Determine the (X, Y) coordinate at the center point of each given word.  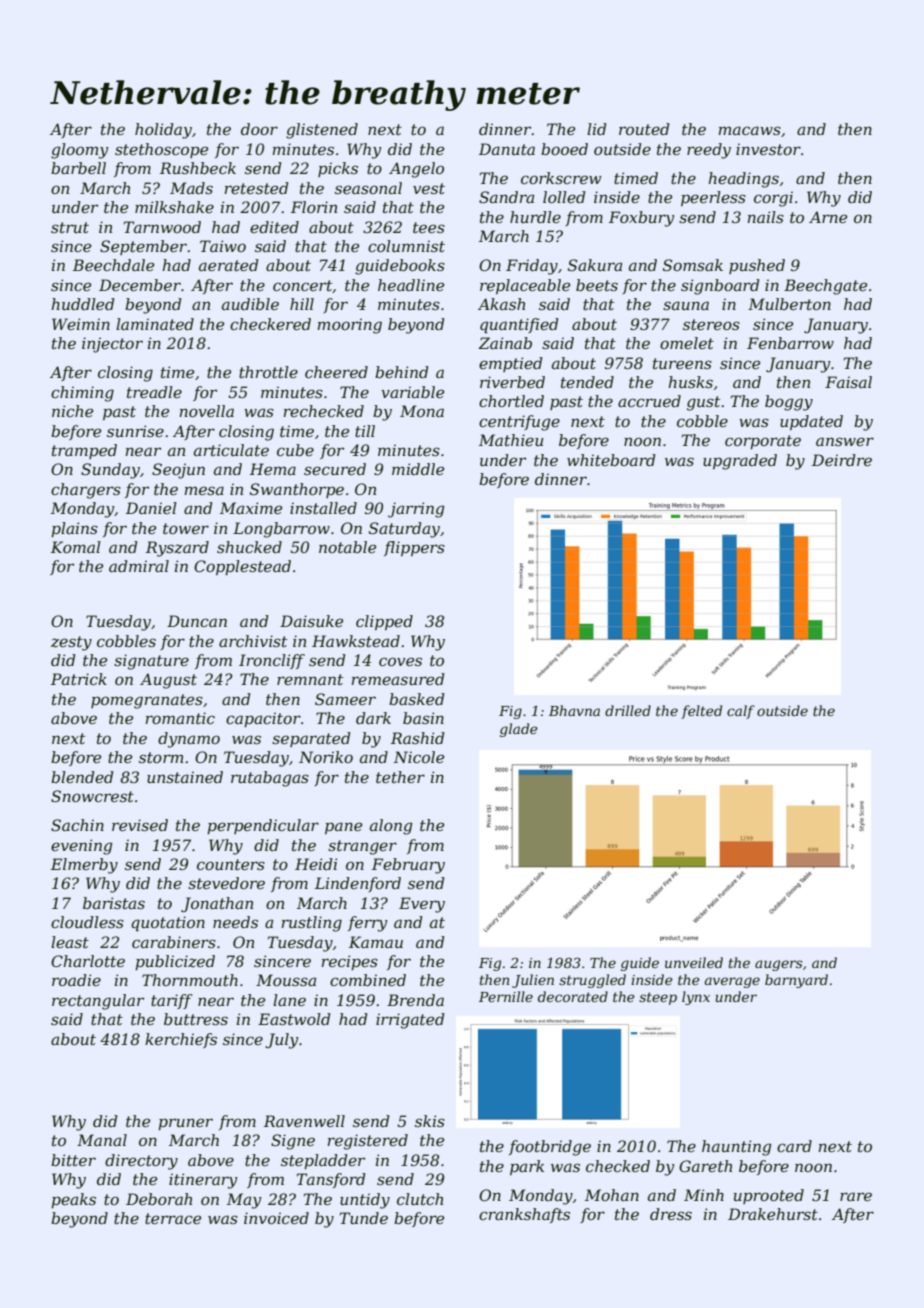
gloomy (80, 151)
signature (151, 662)
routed (644, 129)
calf (741, 712)
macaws (749, 130)
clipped (384, 622)
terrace (173, 1218)
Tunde (364, 1218)
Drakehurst (773, 1214)
